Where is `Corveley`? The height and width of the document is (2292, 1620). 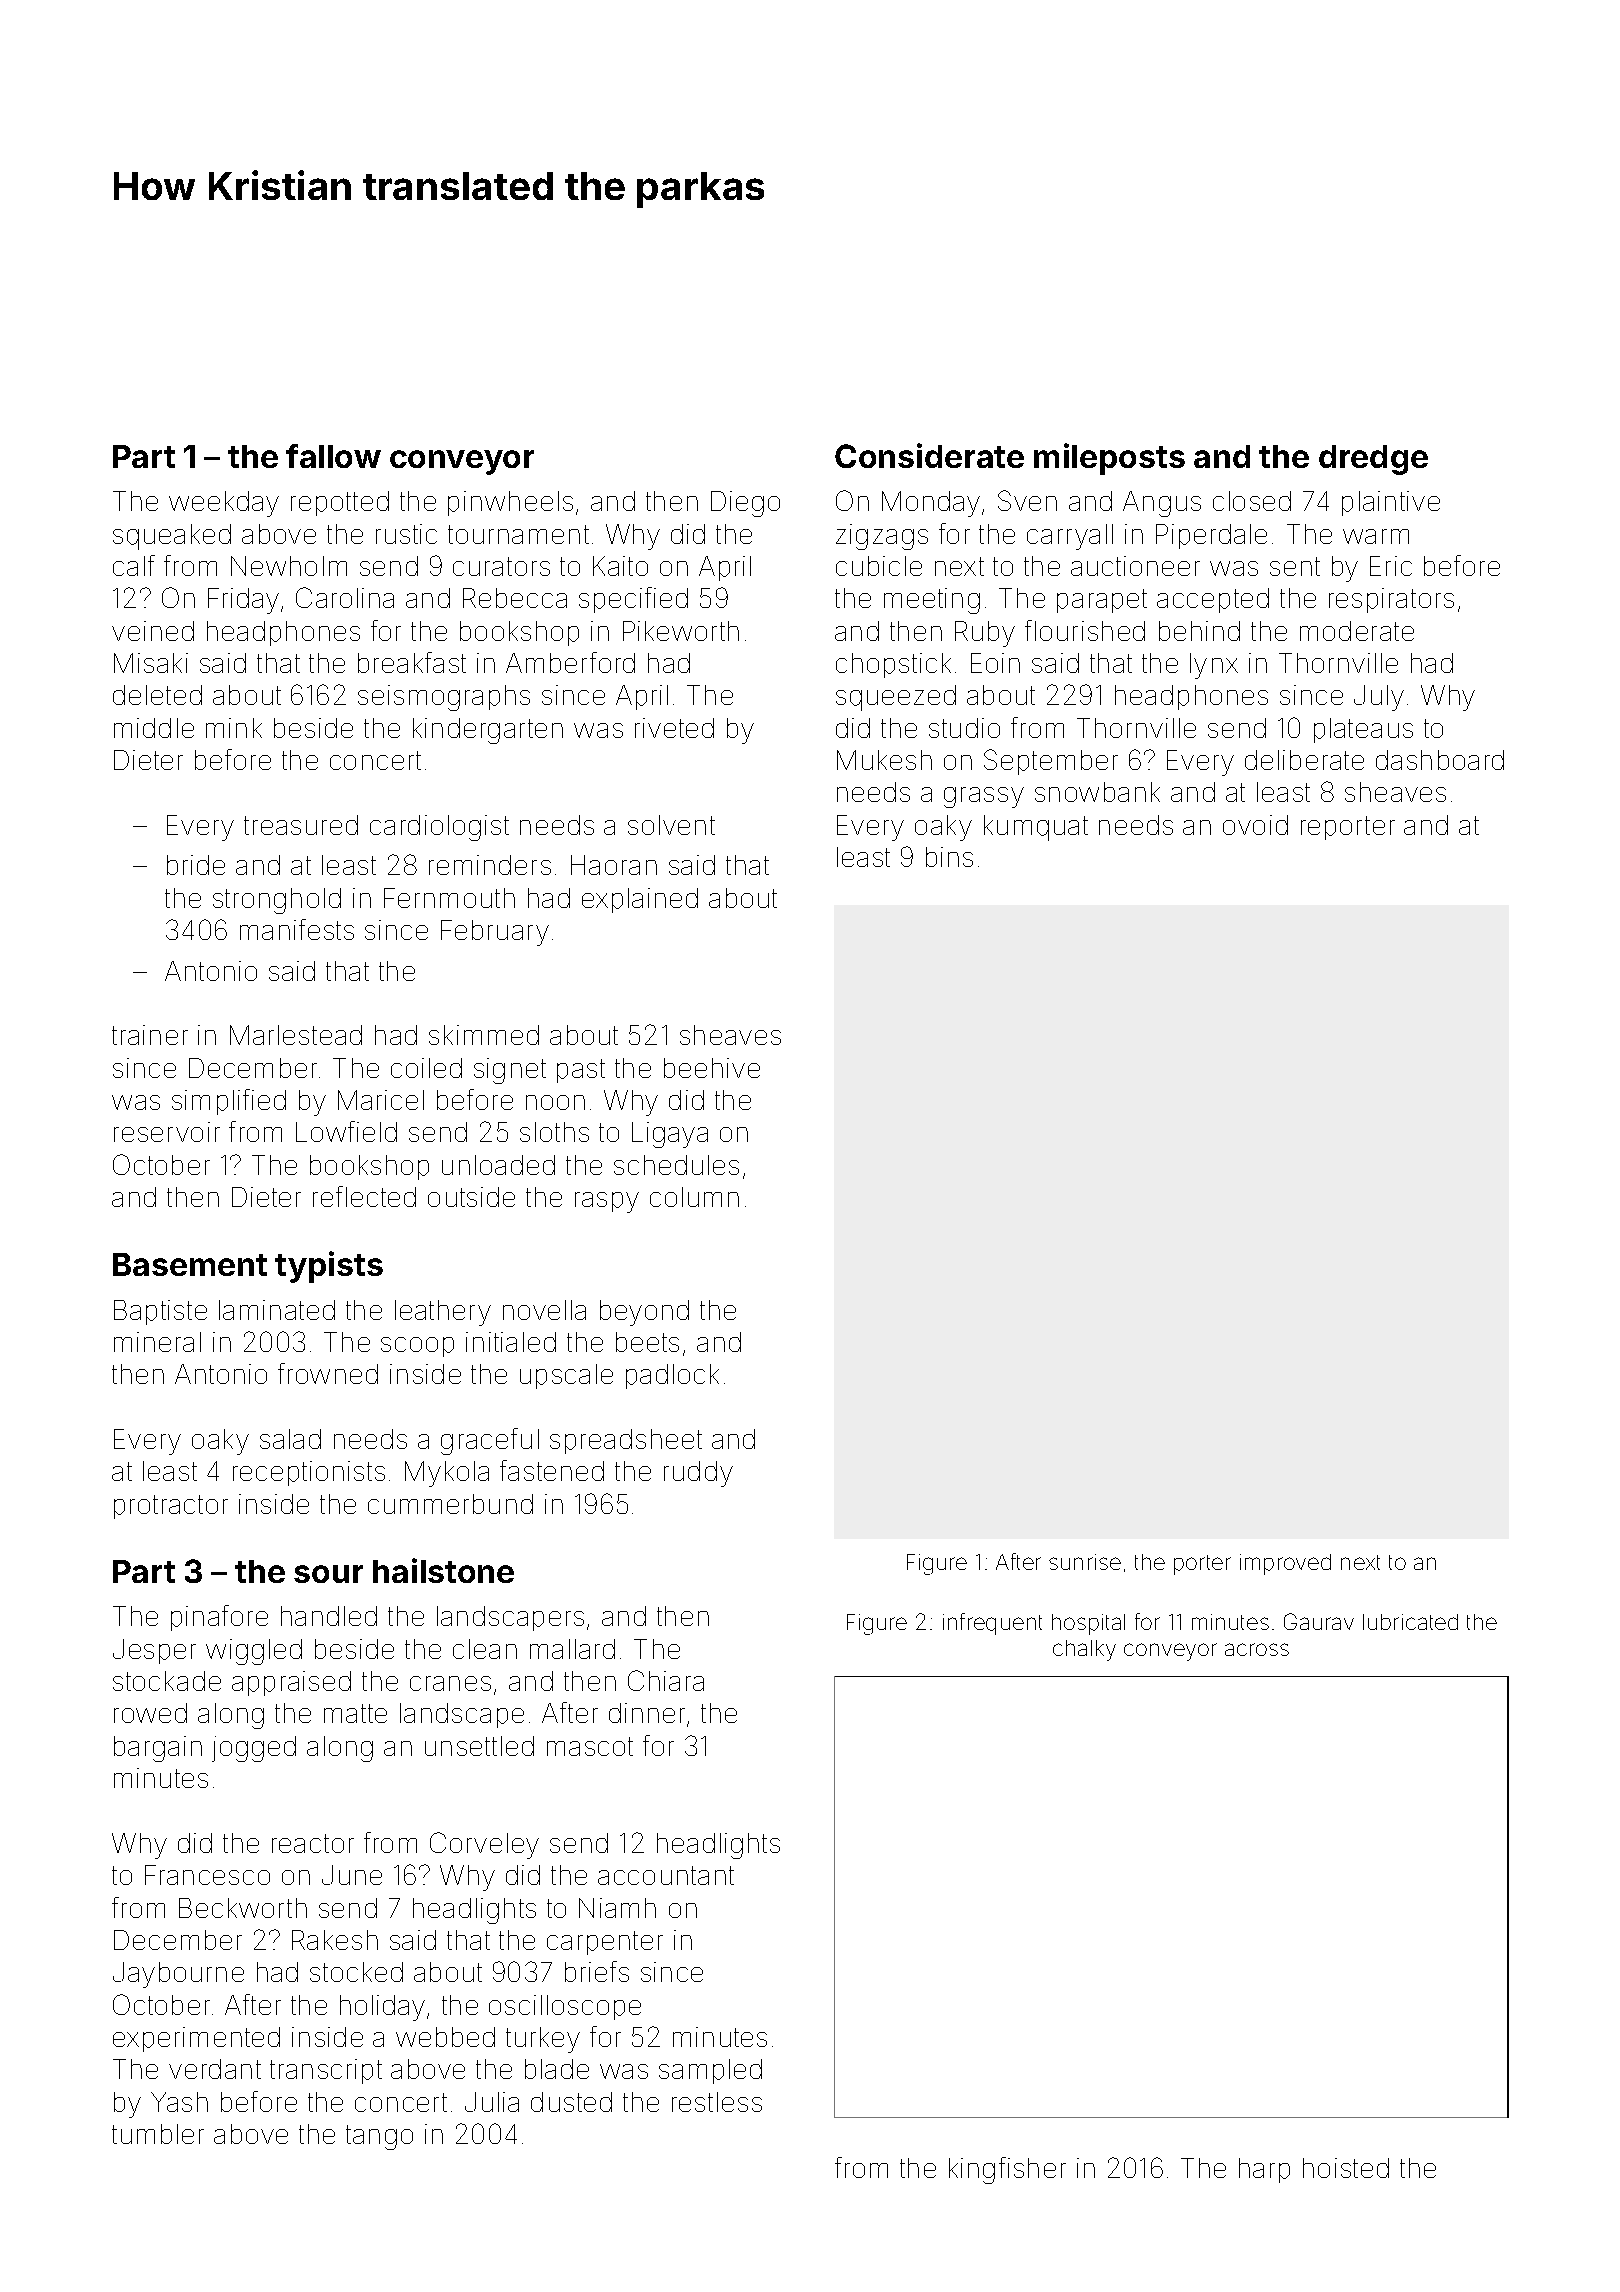 Corveley is located at coordinates (484, 1845).
